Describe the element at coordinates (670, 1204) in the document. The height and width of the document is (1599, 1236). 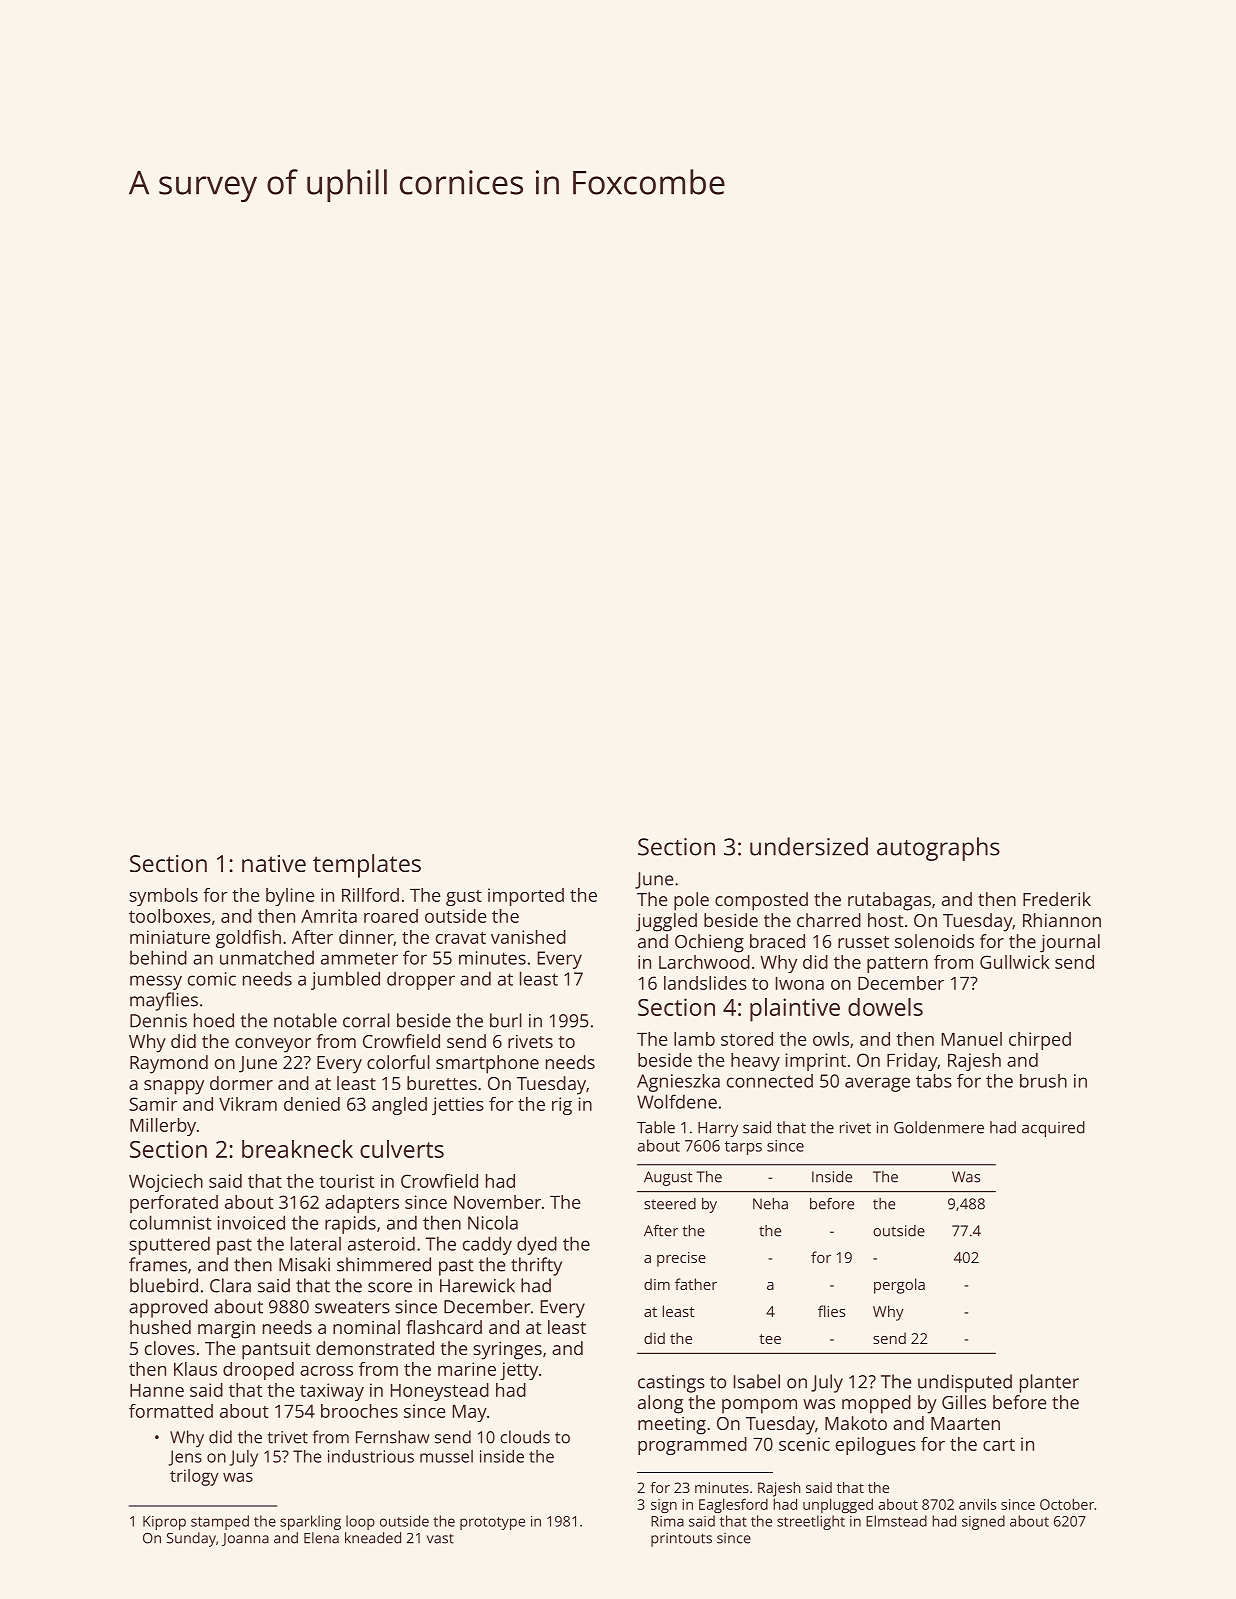
I see `steered` at that location.
